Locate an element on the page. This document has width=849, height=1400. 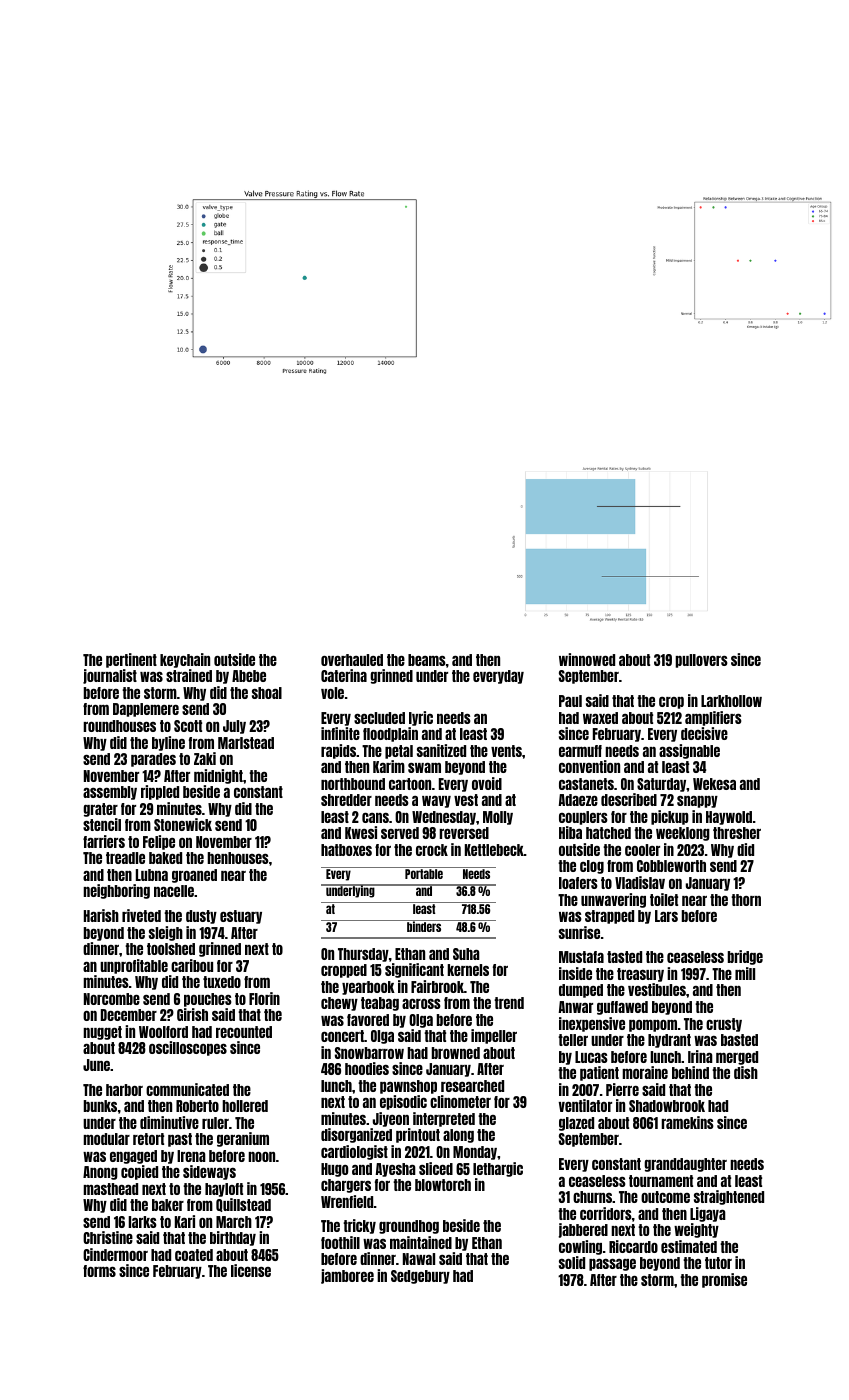
Sedgebury is located at coordinates (420, 1277).
